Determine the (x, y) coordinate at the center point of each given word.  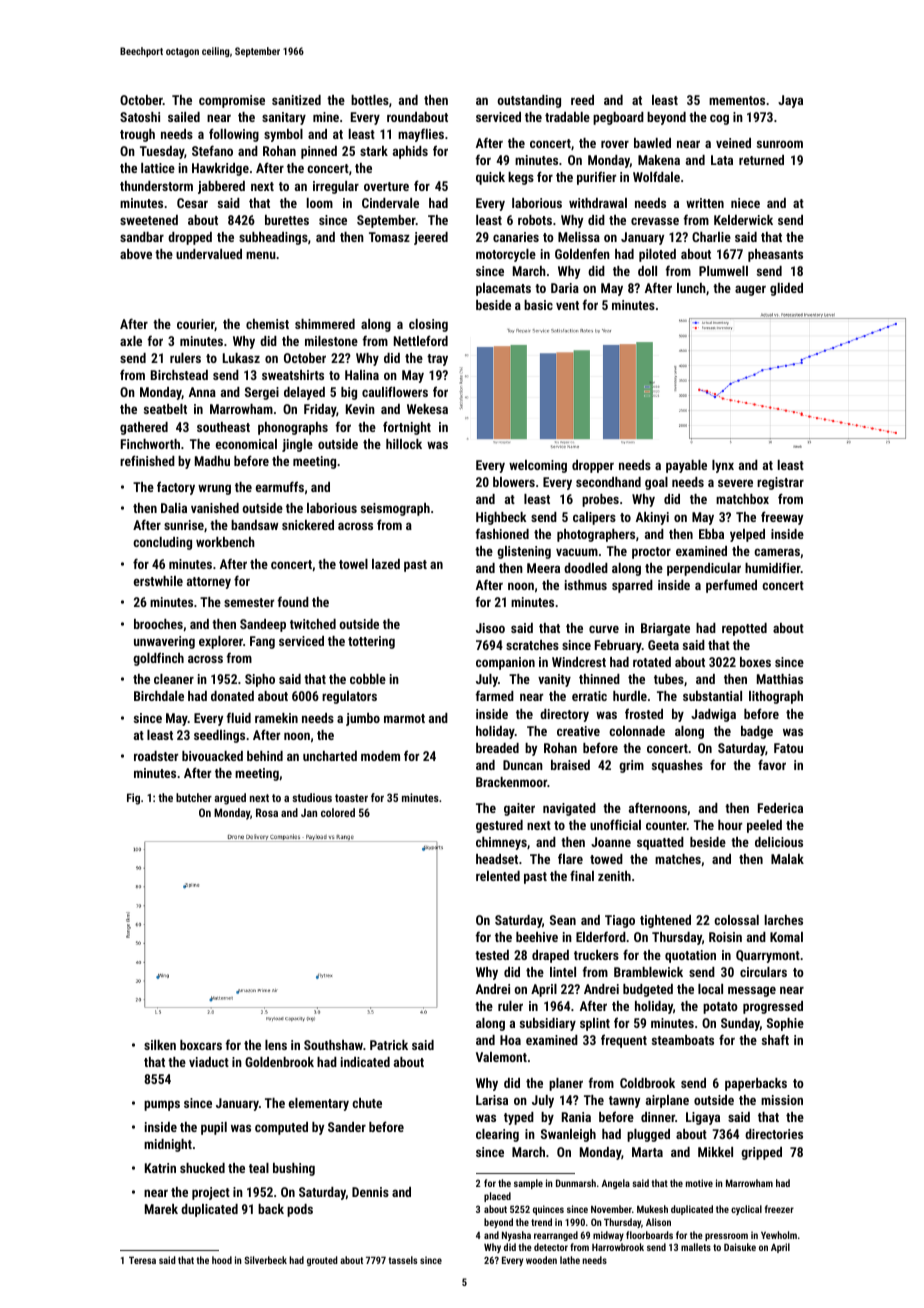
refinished (147, 460)
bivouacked (212, 756)
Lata (722, 160)
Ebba (711, 534)
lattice (158, 168)
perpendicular (704, 569)
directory (564, 715)
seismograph (395, 509)
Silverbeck (265, 1260)
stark (374, 151)
